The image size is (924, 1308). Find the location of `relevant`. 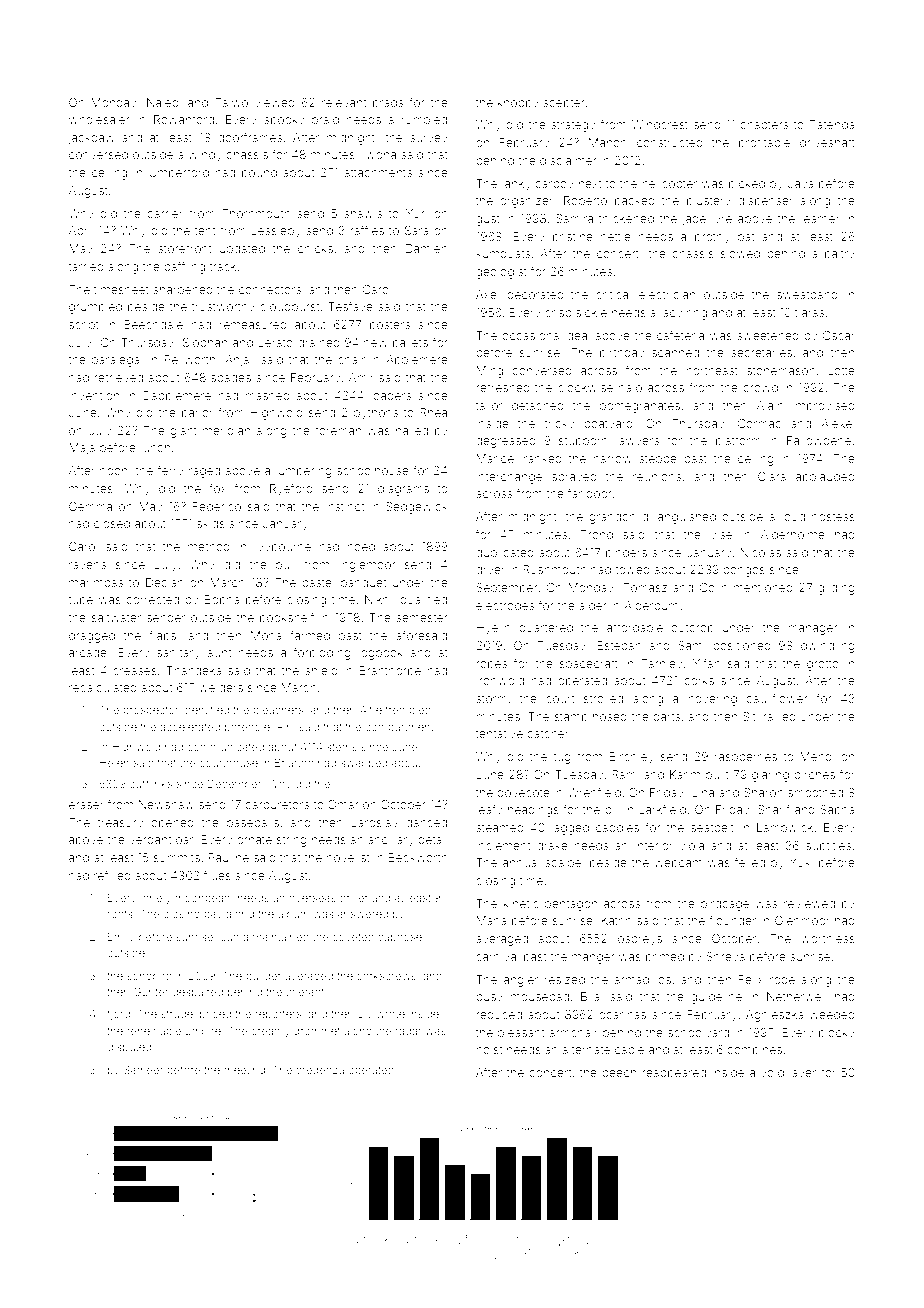

relevant is located at coordinates (344, 102).
